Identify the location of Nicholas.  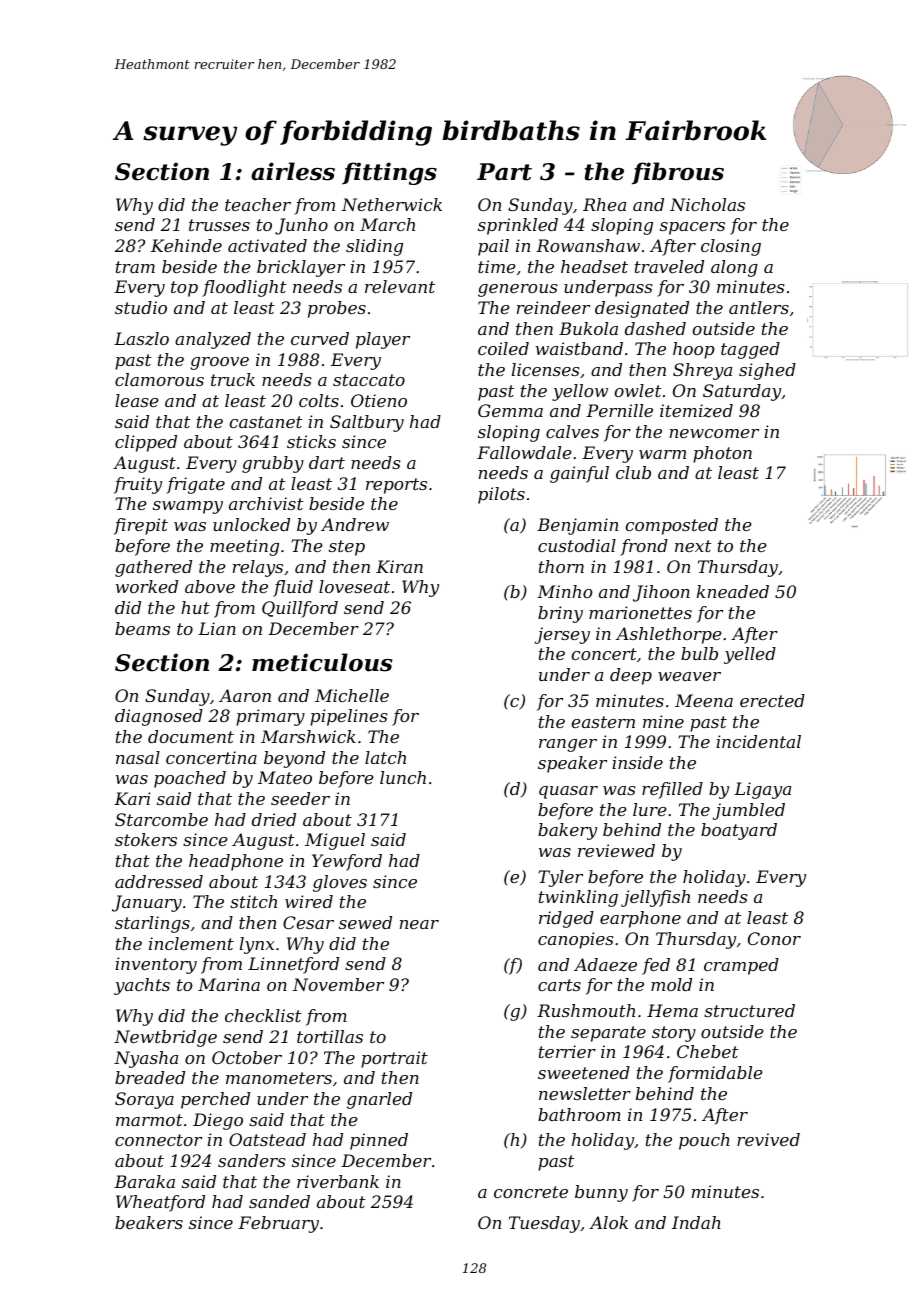
(707, 204).
